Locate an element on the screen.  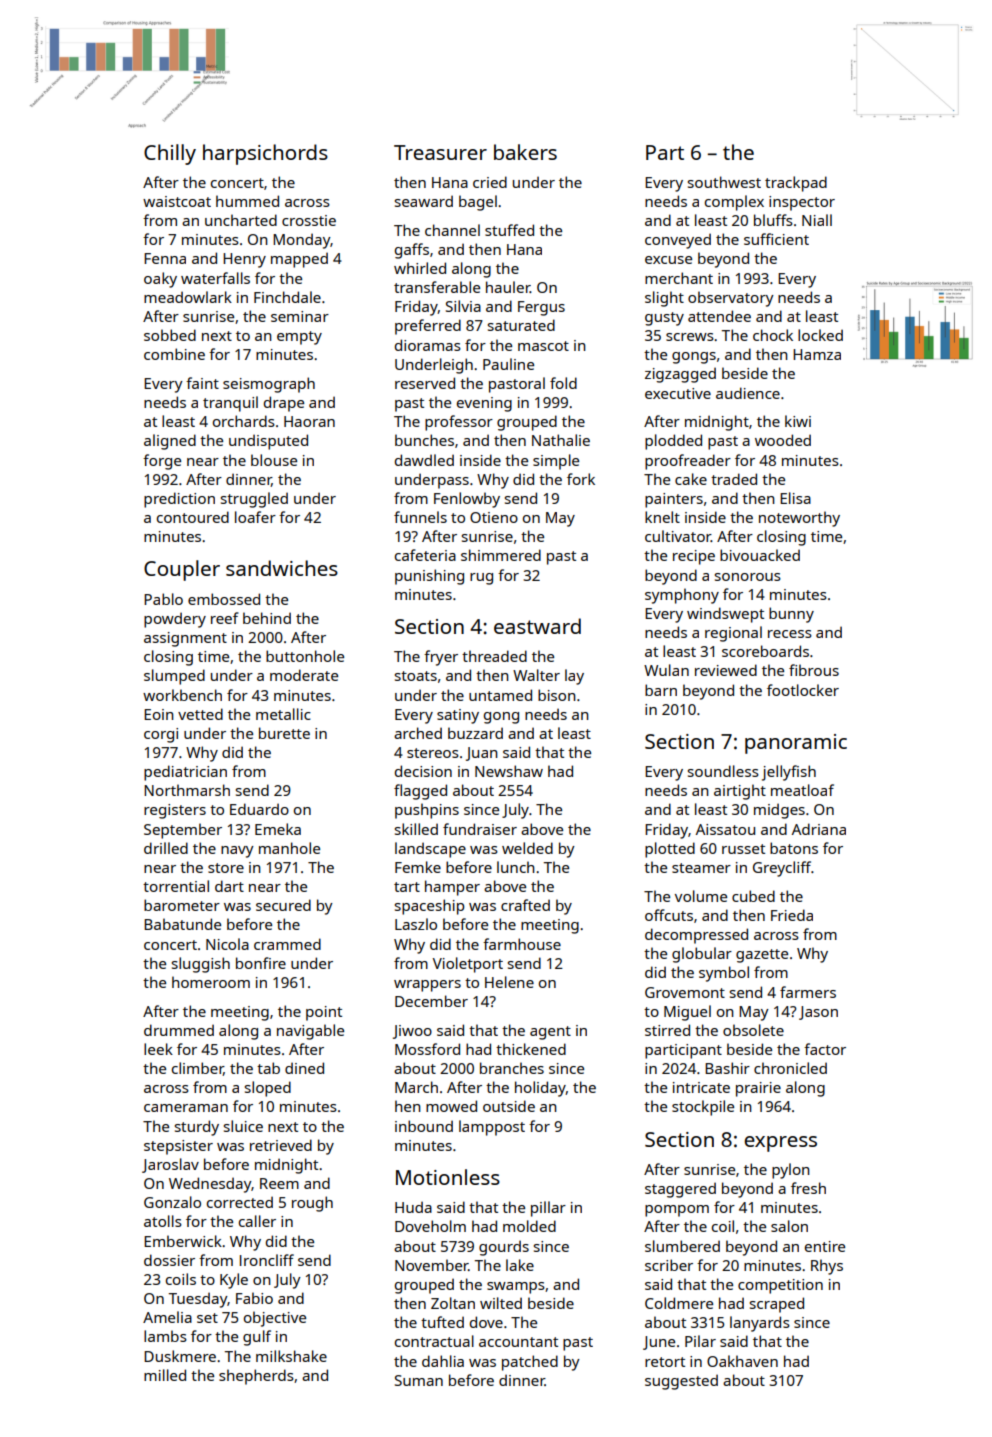
Northmarsh is located at coordinates (187, 790).
